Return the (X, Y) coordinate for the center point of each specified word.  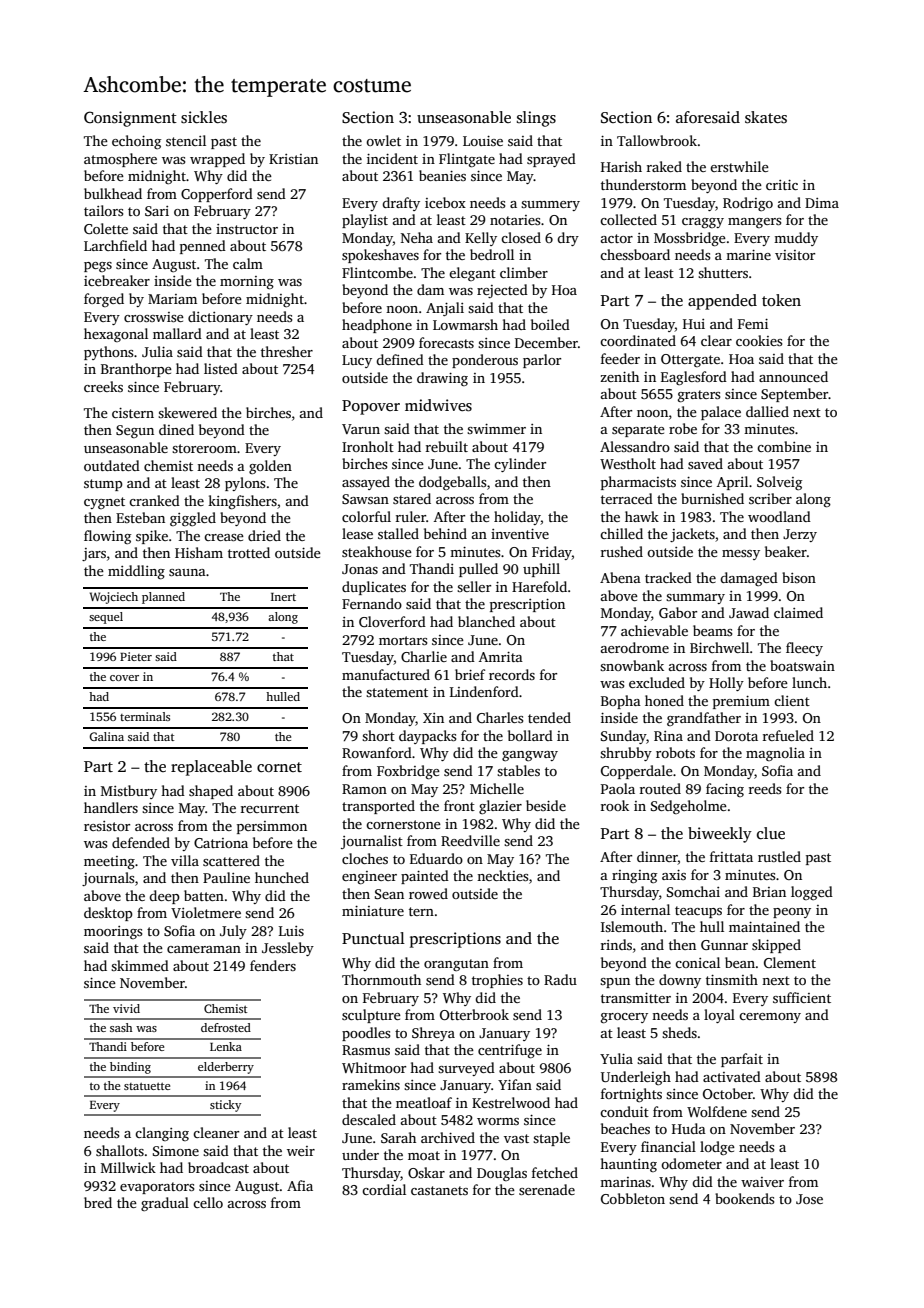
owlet (383, 140)
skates (766, 117)
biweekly (720, 835)
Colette (106, 228)
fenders (273, 965)
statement (397, 692)
